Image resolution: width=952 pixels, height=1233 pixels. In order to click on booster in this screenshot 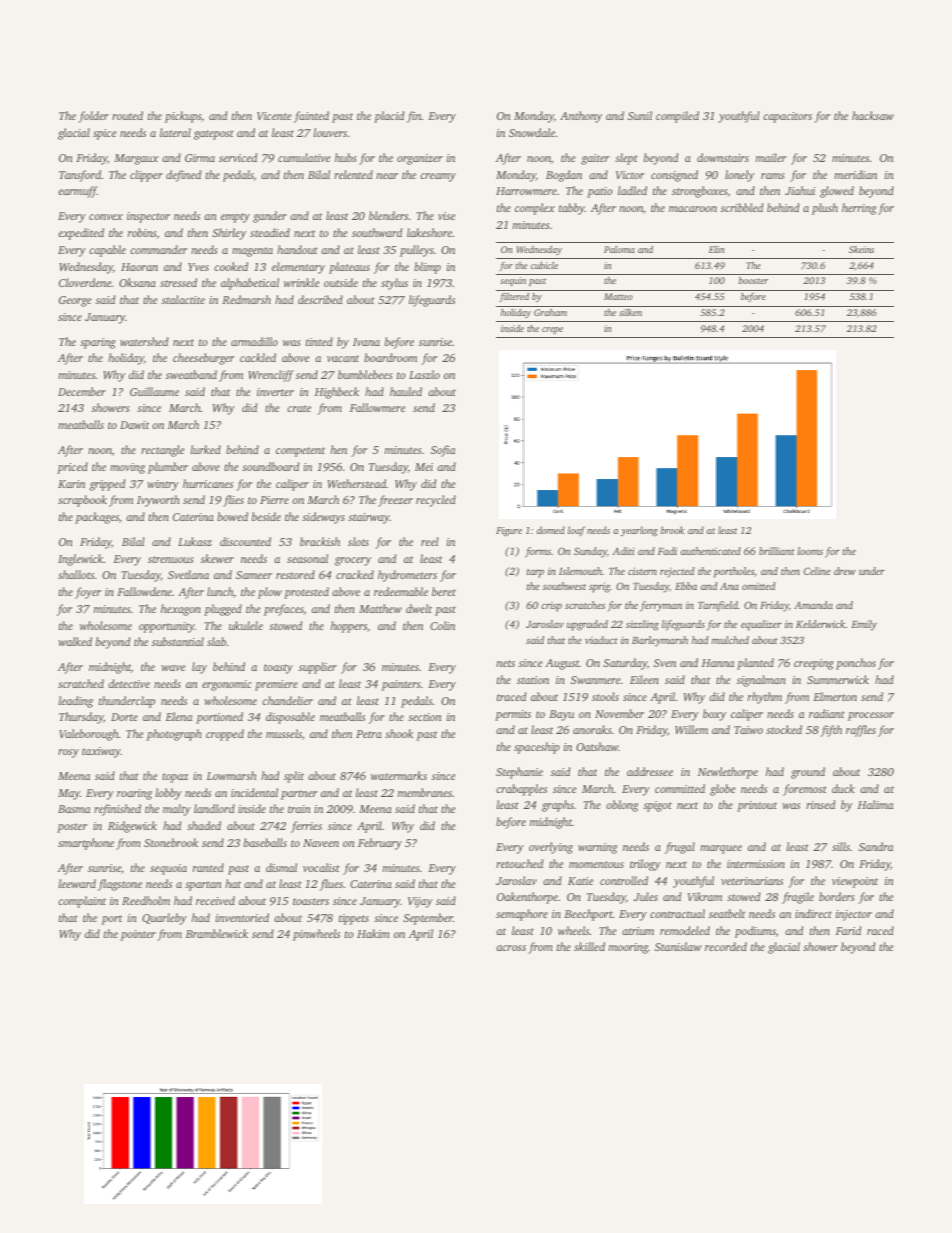, I will do `click(753, 280)`.
